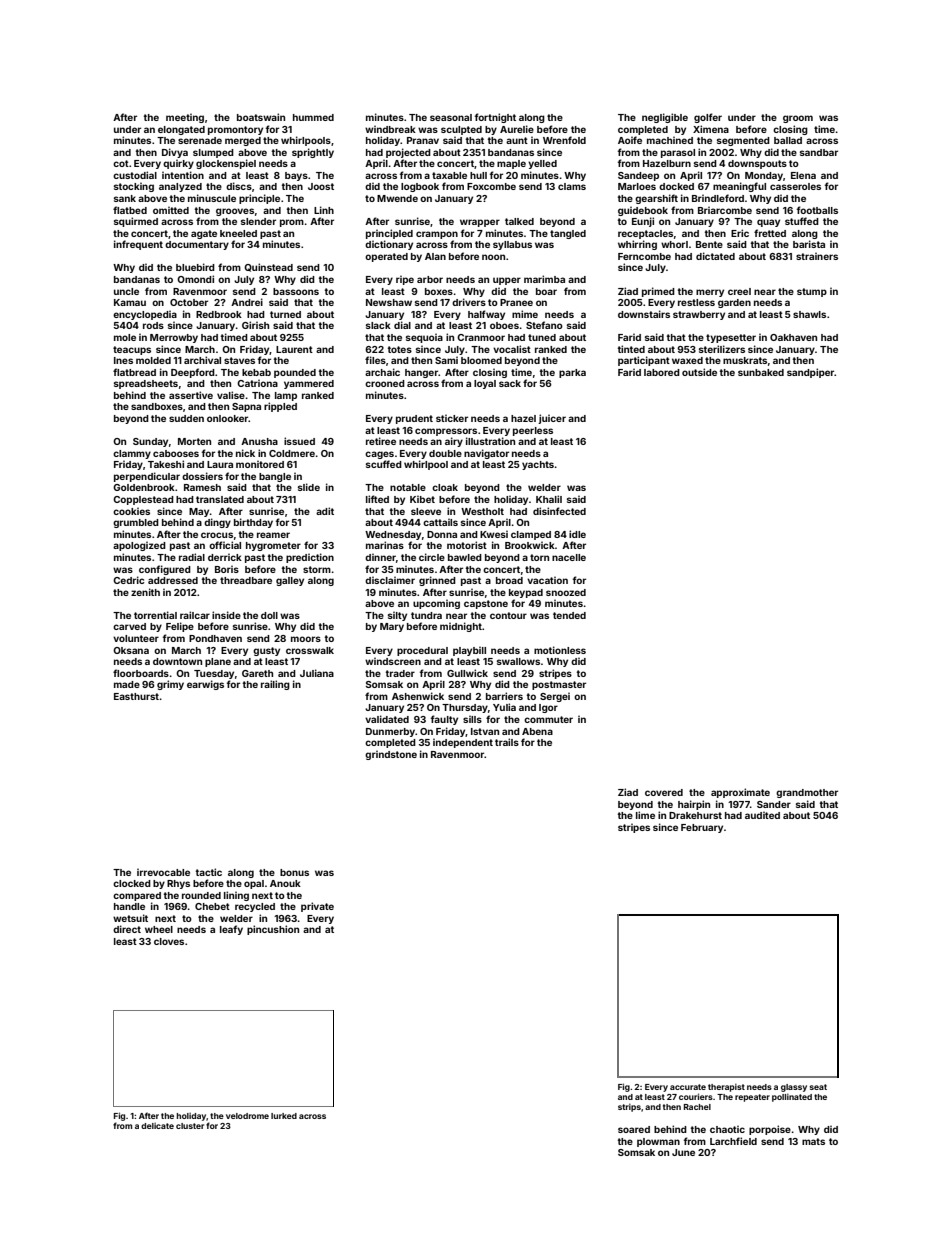  I want to click on apologized, so click(139, 546).
